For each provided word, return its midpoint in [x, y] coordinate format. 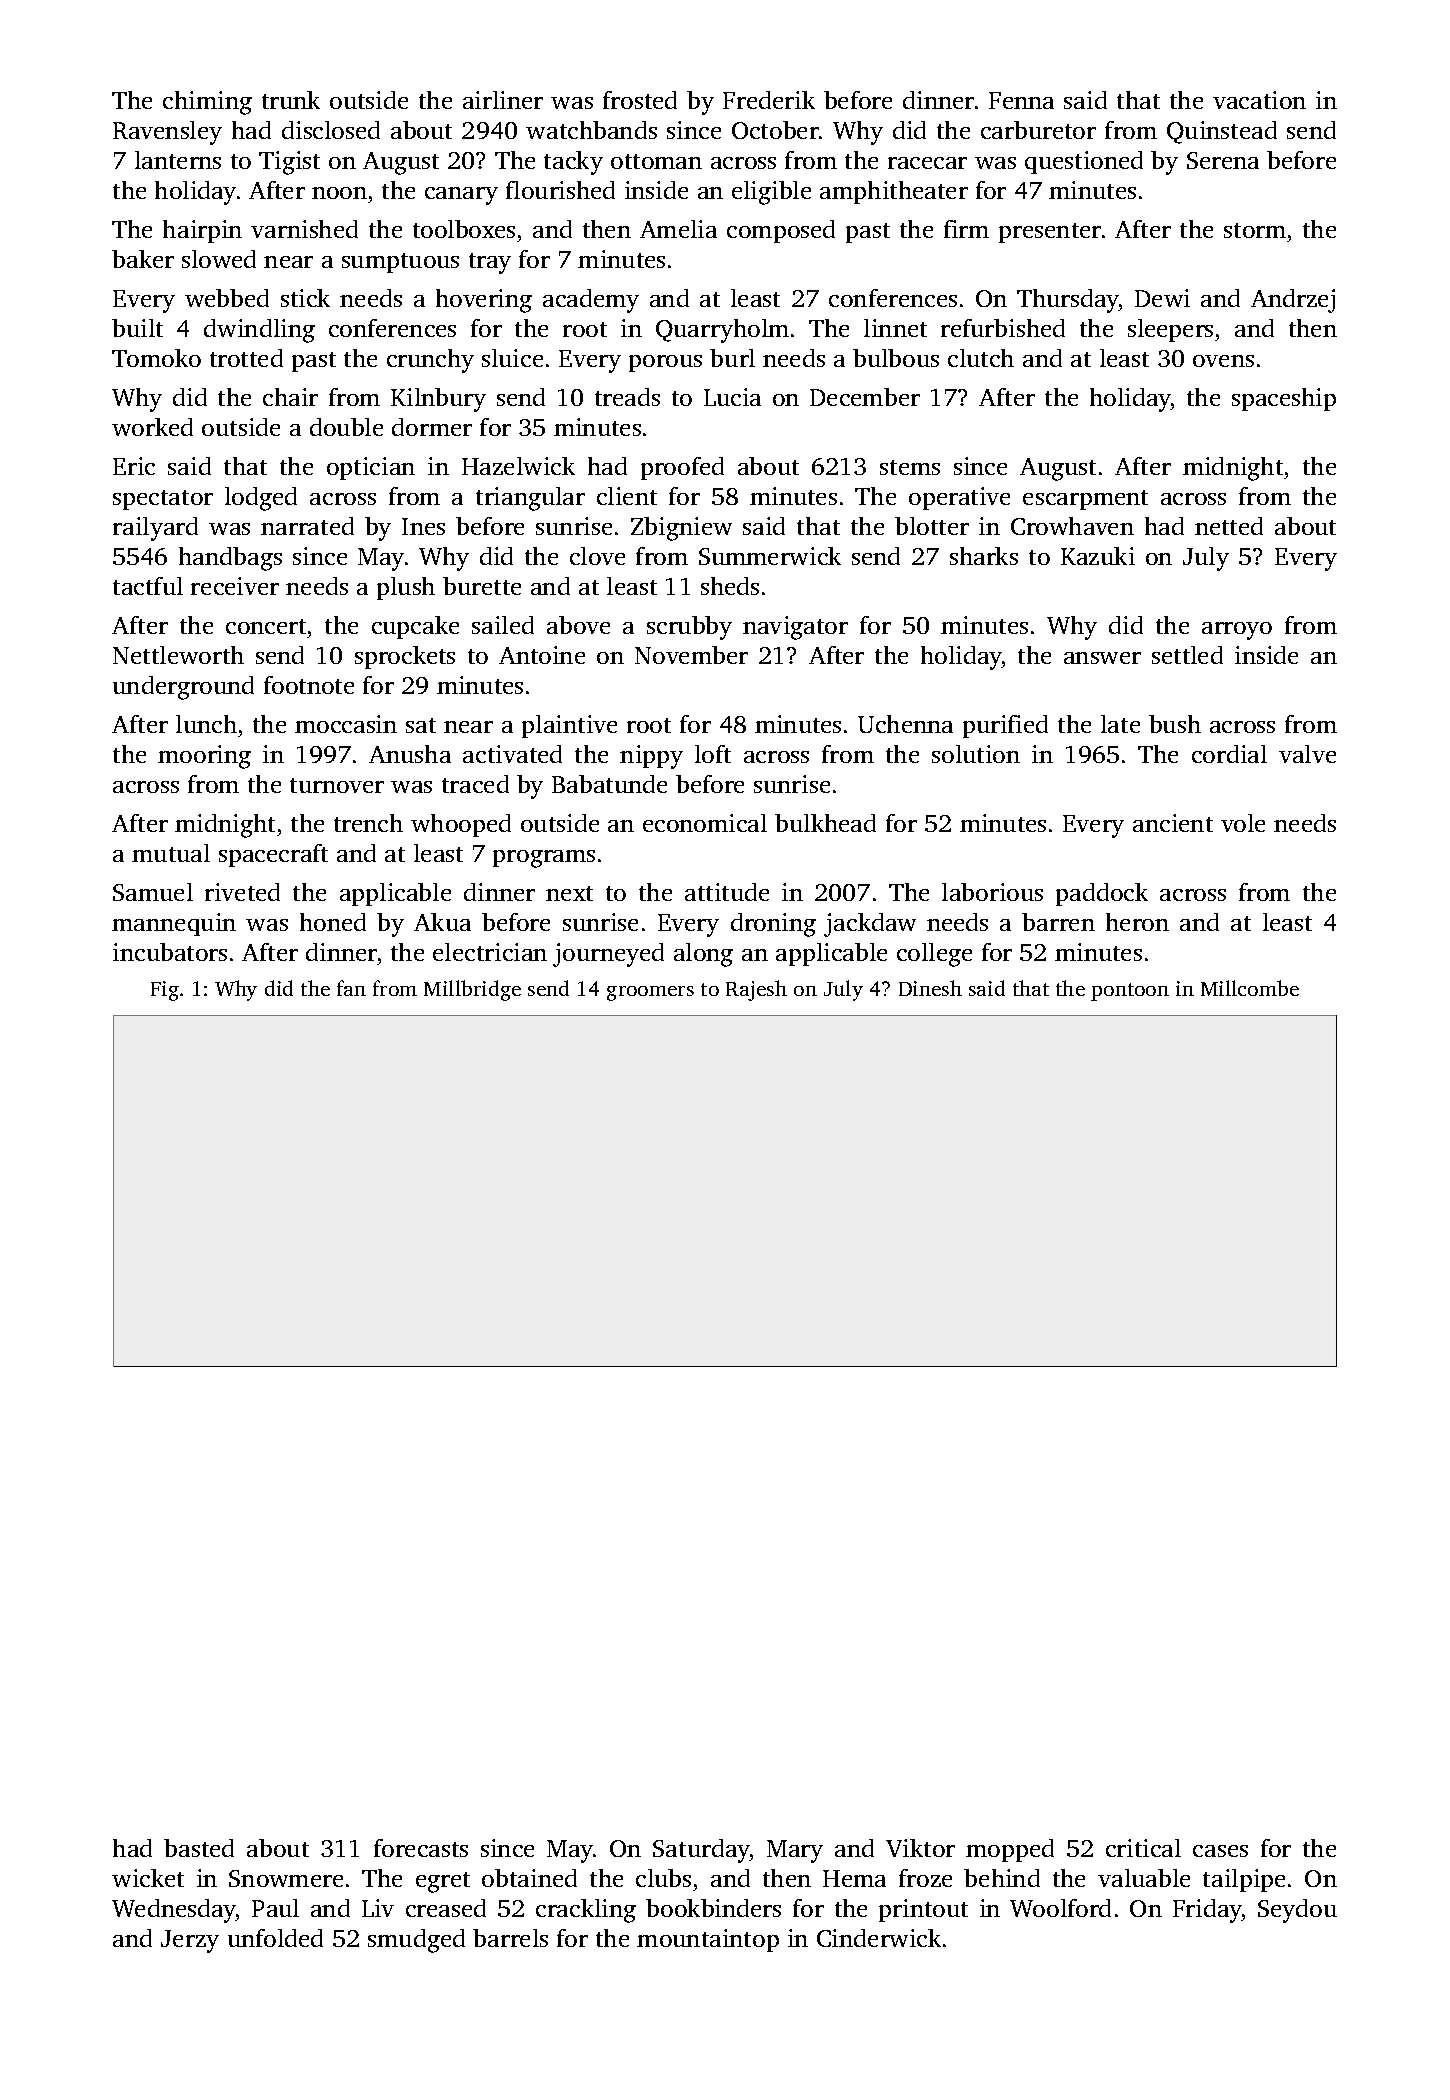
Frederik [769, 100]
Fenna [1021, 100]
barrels [510, 1938]
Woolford [1060, 1908]
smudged [416, 1941]
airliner [503, 100]
